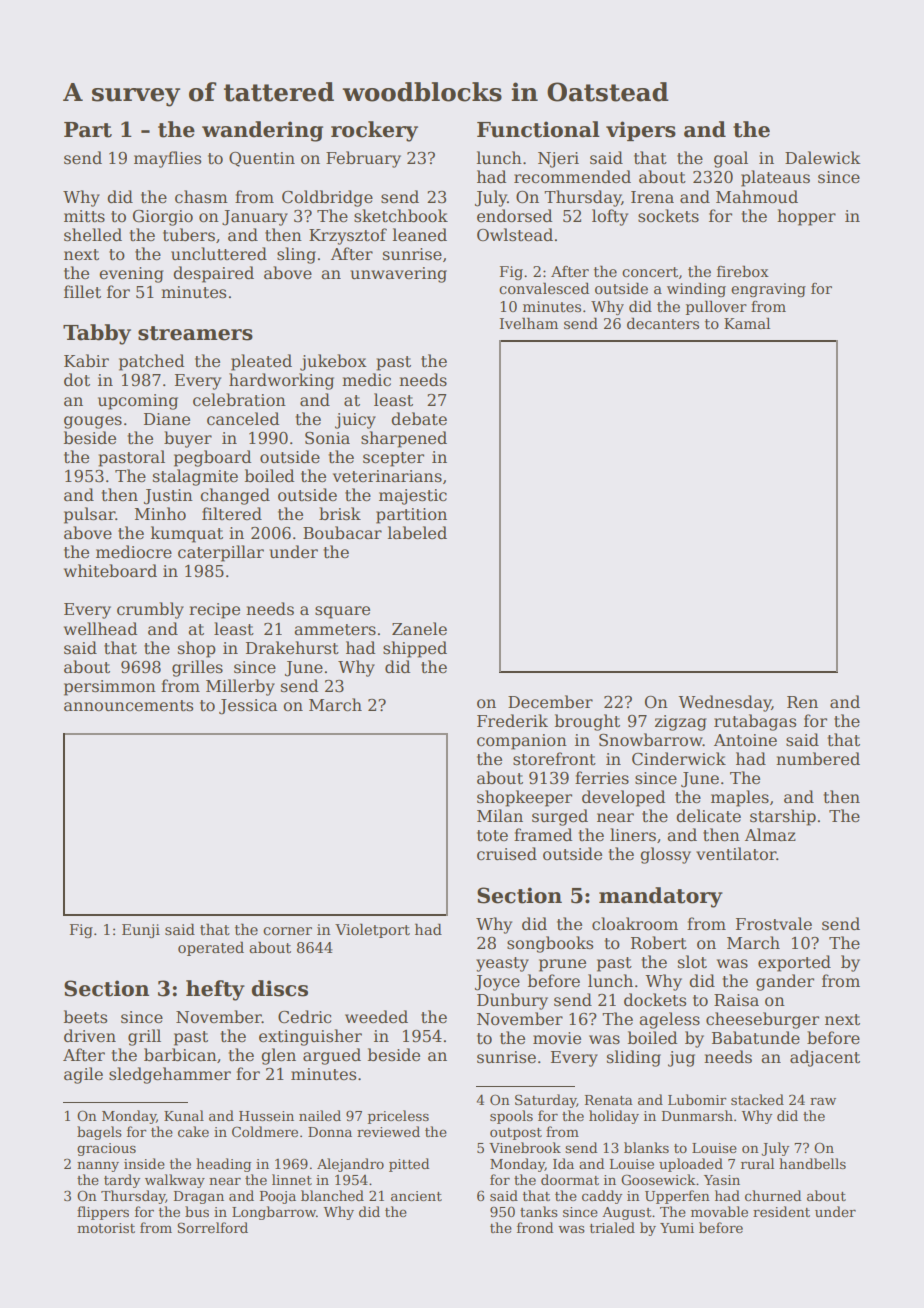 The height and width of the screenshot is (1308, 924). What do you see at coordinates (150, 610) in the screenshot?
I see `crumbly` at bounding box center [150, 610].
